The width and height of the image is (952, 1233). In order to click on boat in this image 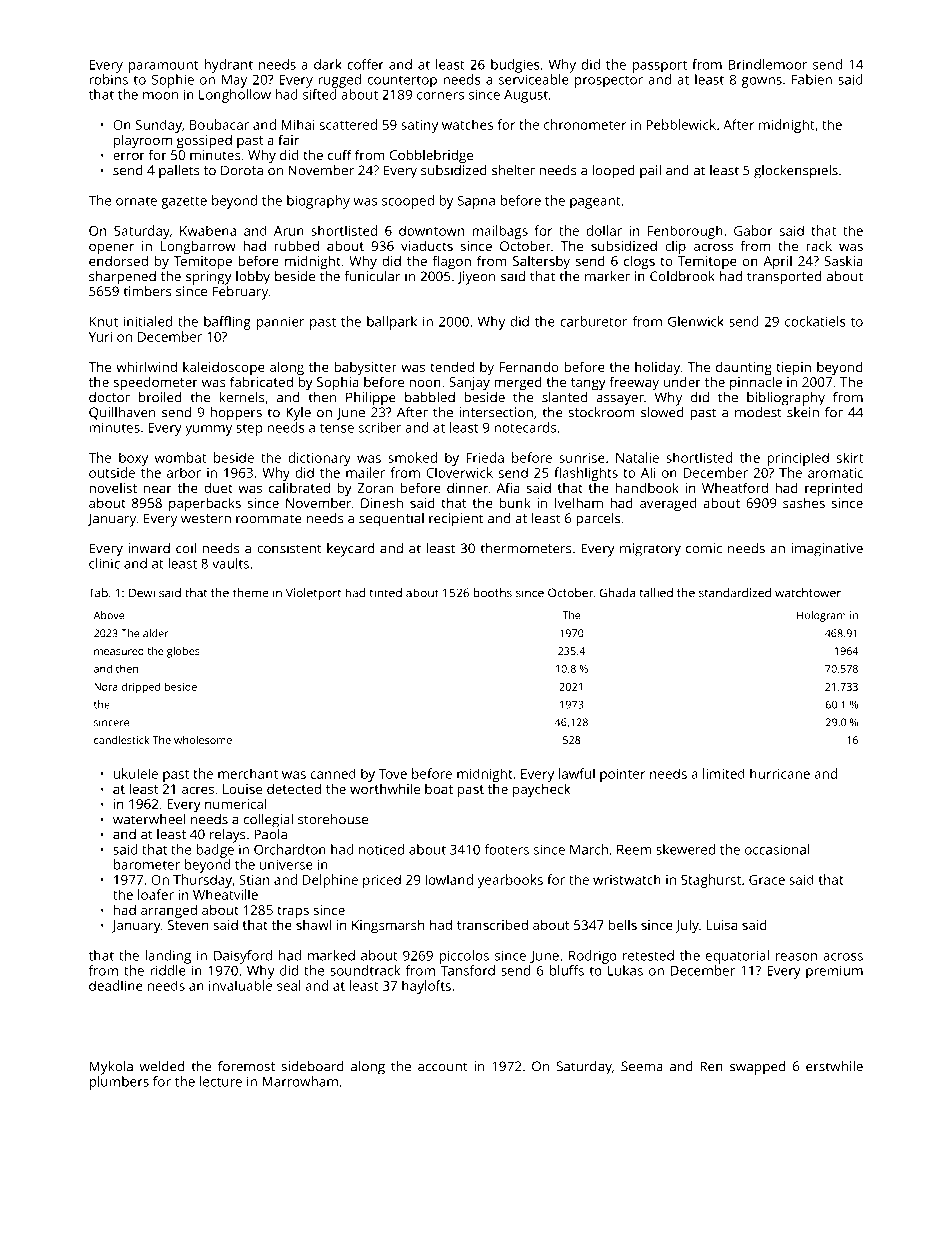, I will do `click(439, 789)`.
